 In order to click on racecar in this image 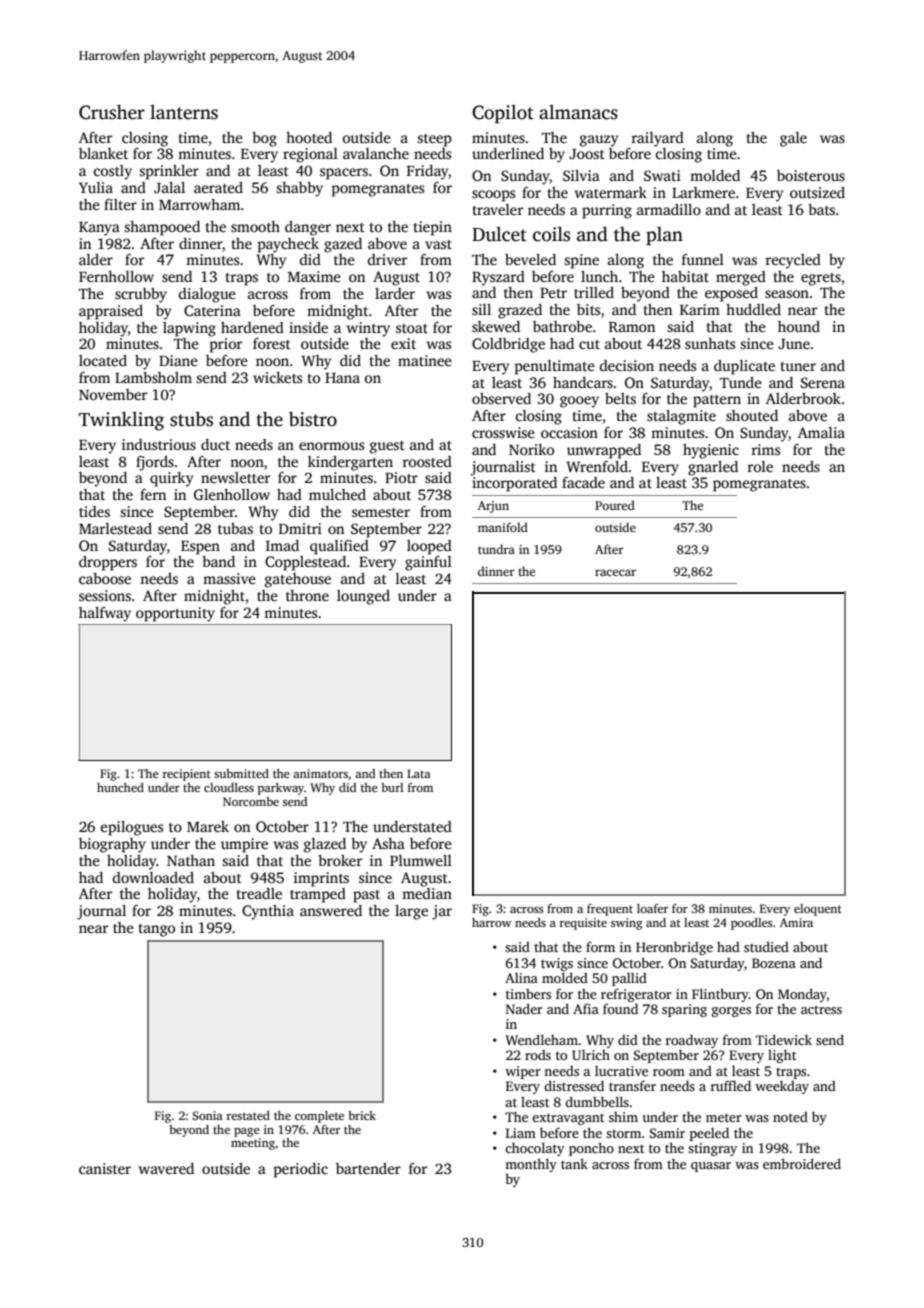, I will do `click(615, 572)`.
